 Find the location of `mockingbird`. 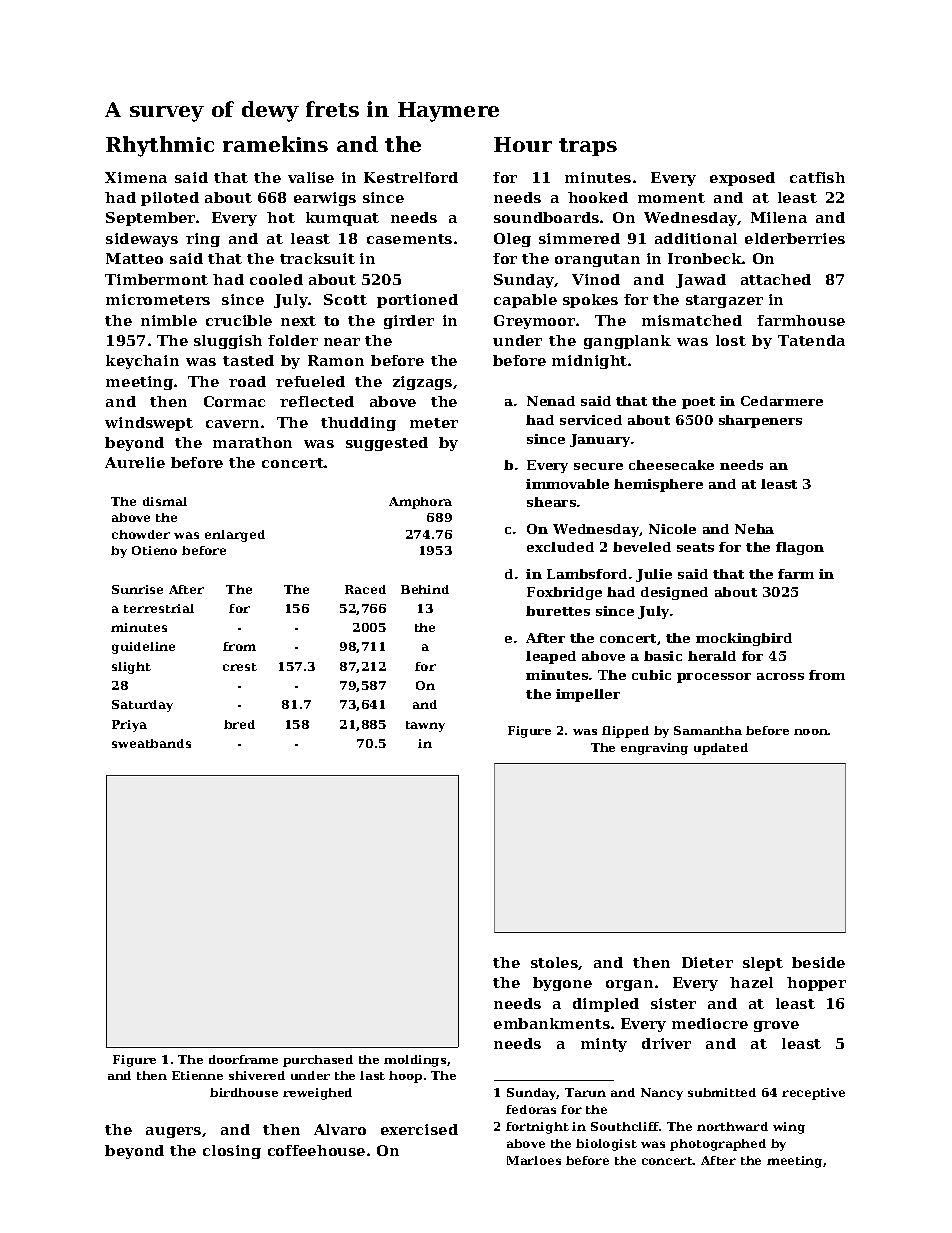

mockingbird is located at coordinates (744, 639).
